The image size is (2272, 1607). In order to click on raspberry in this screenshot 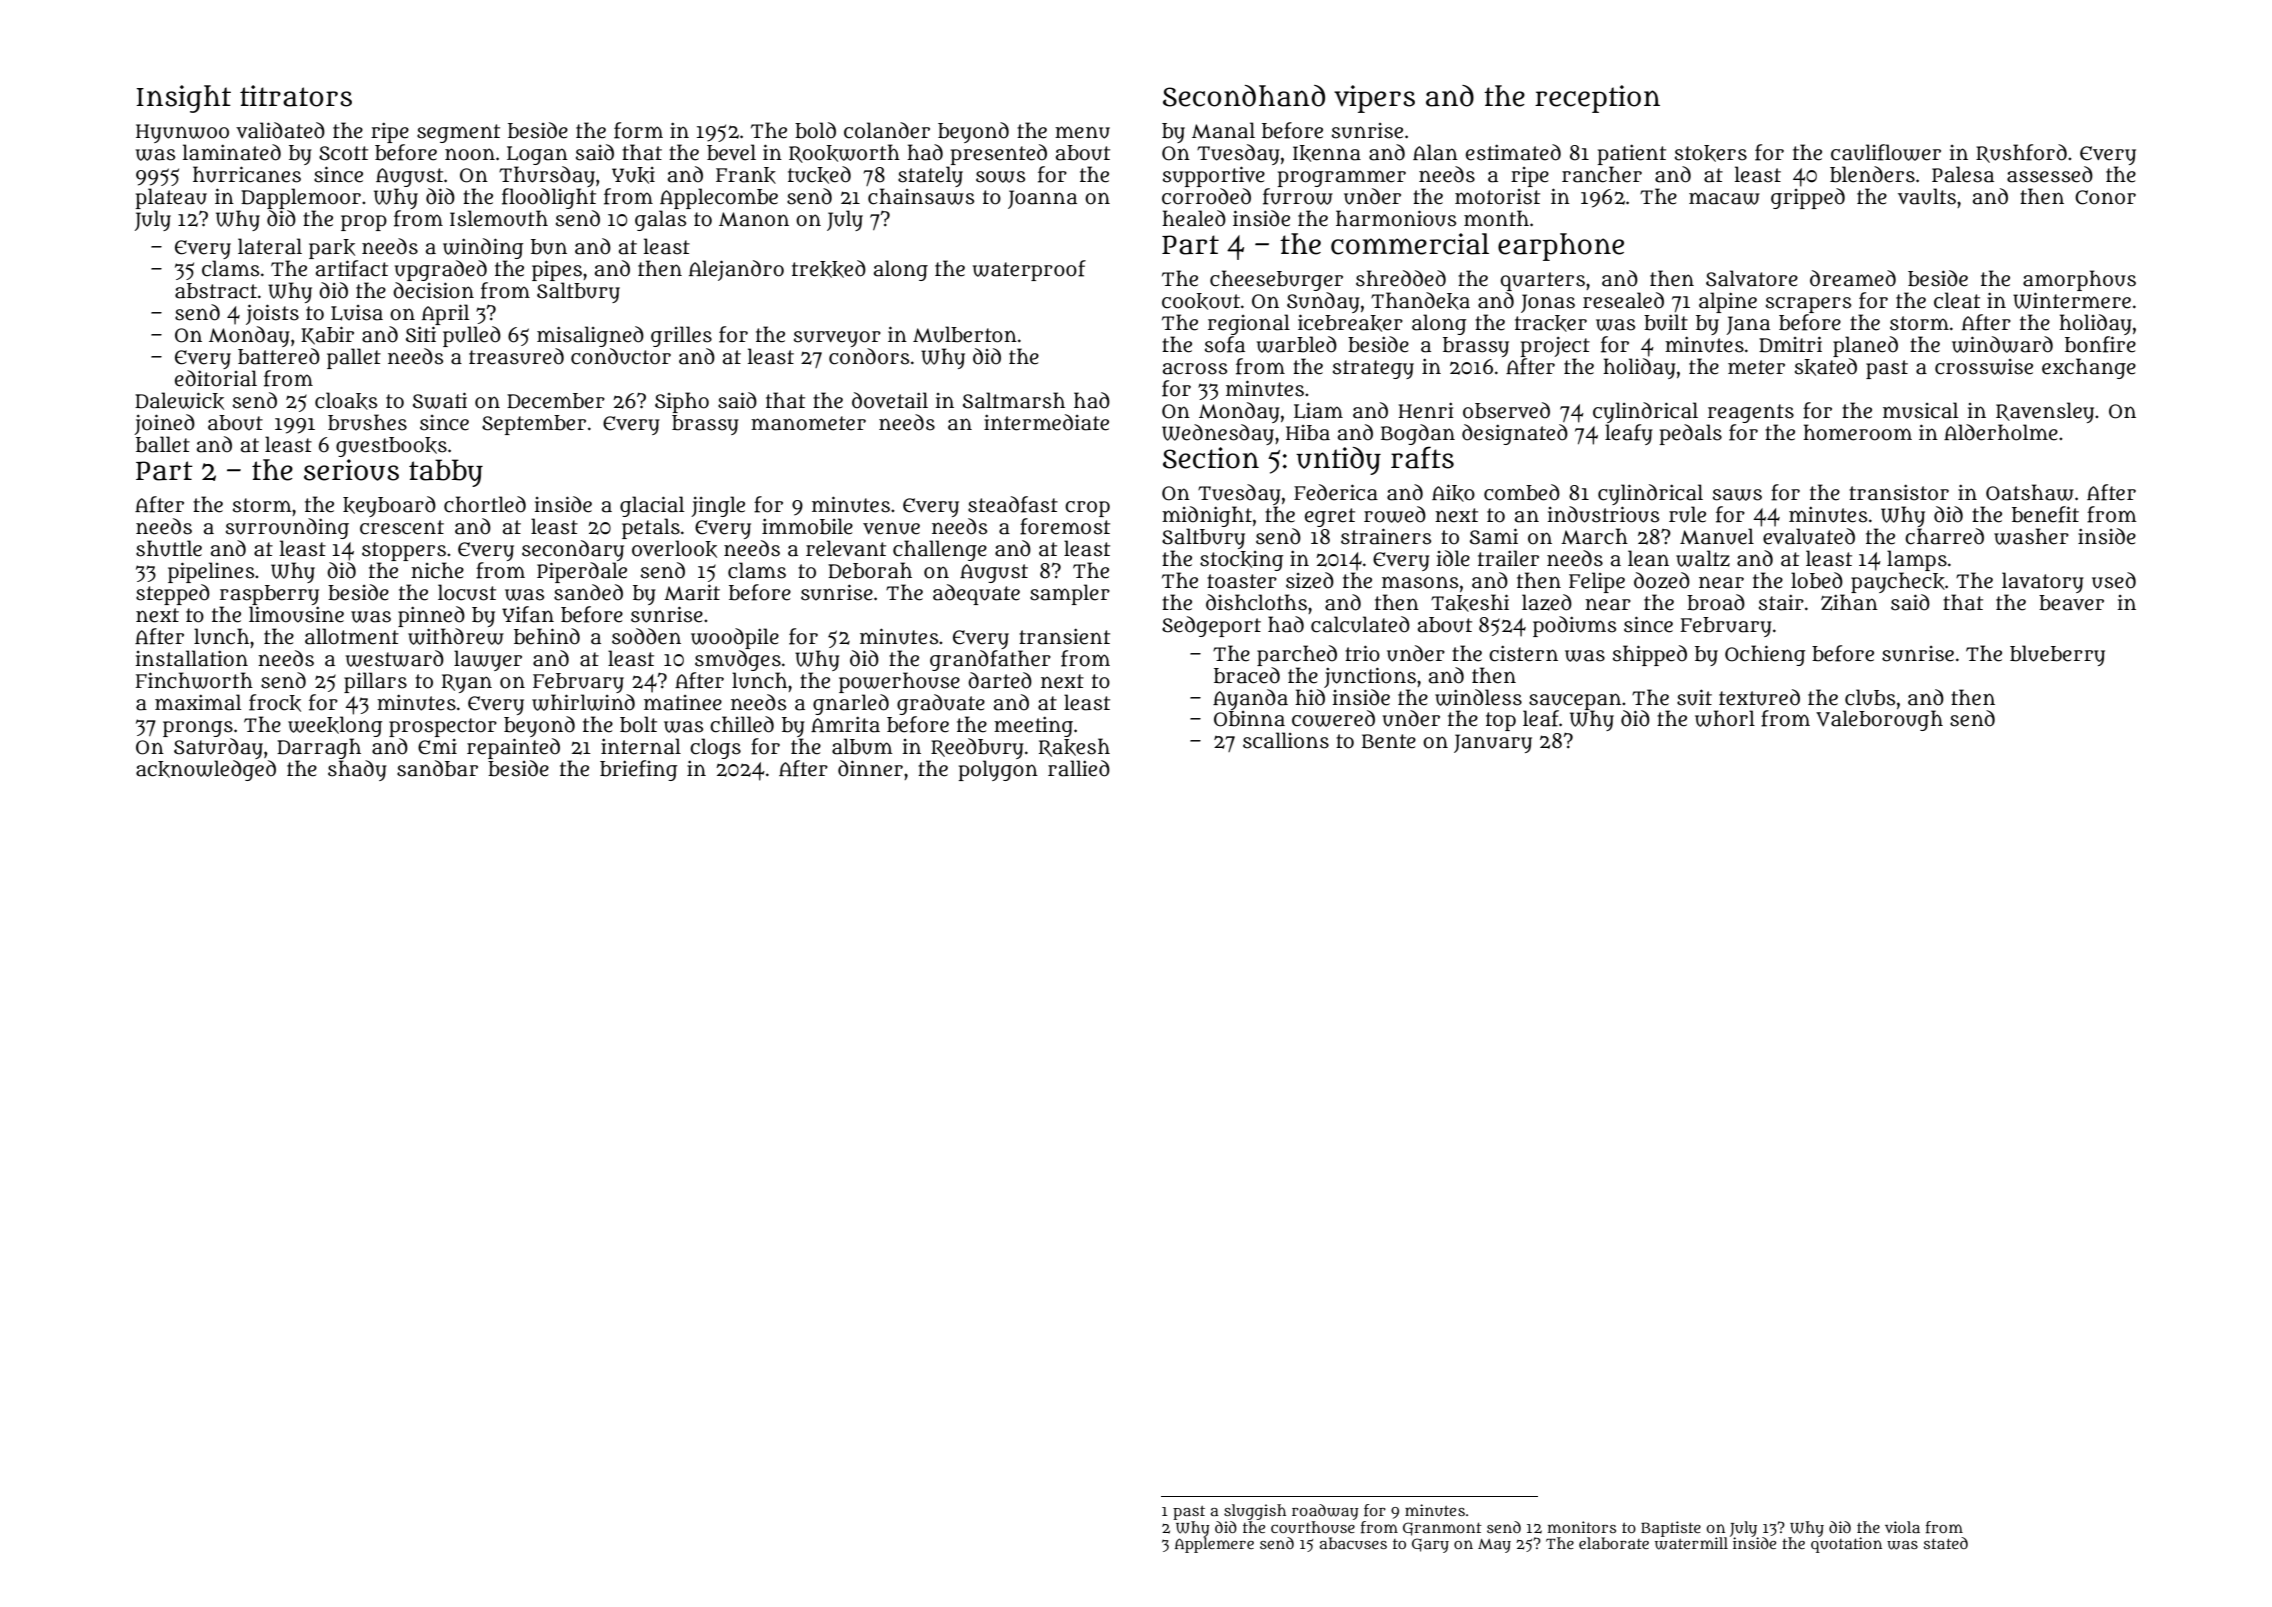, I will do `click(269, 595)`.
